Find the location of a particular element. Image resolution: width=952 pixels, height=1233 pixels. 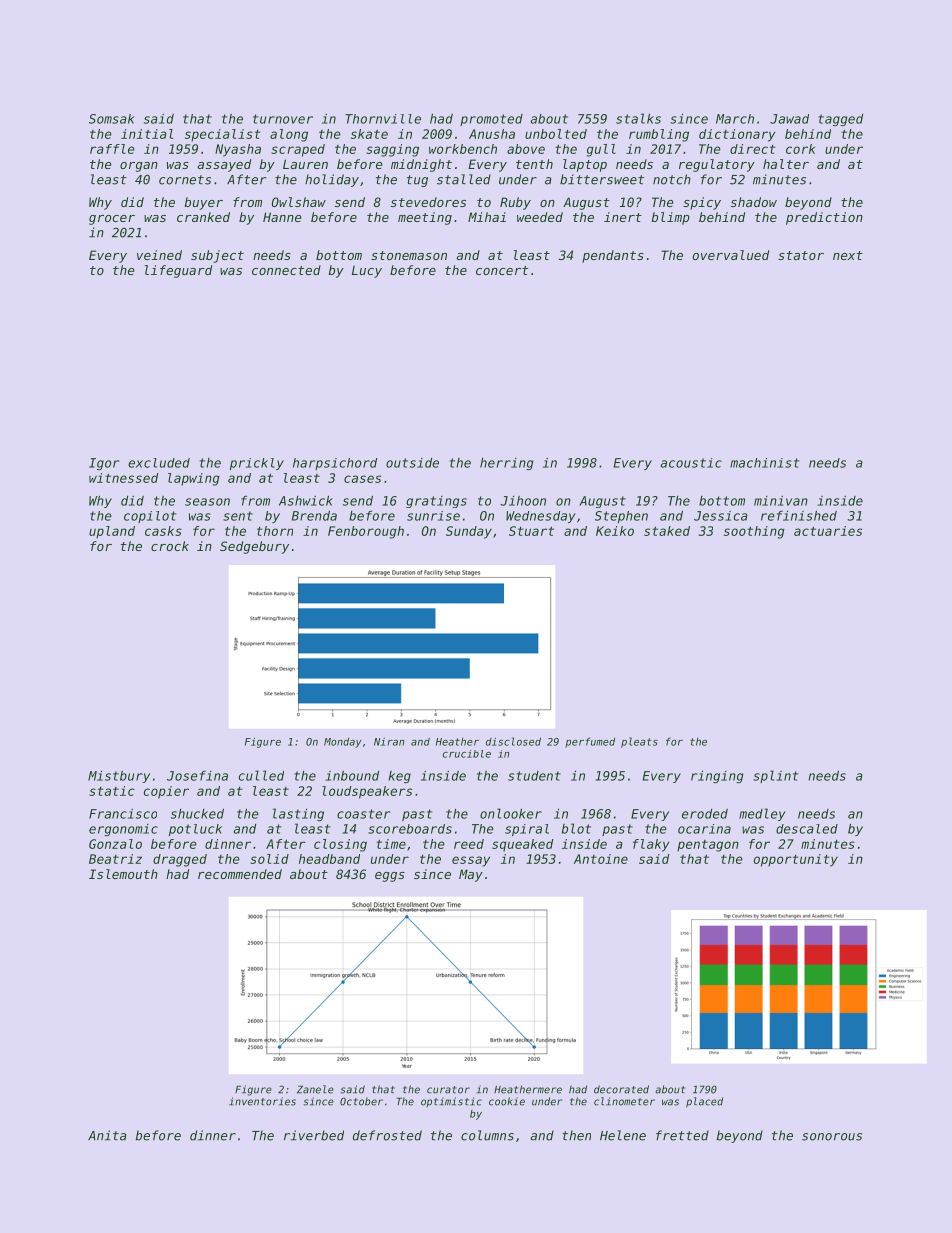

disclosed is located at coordinates (513, 741).
